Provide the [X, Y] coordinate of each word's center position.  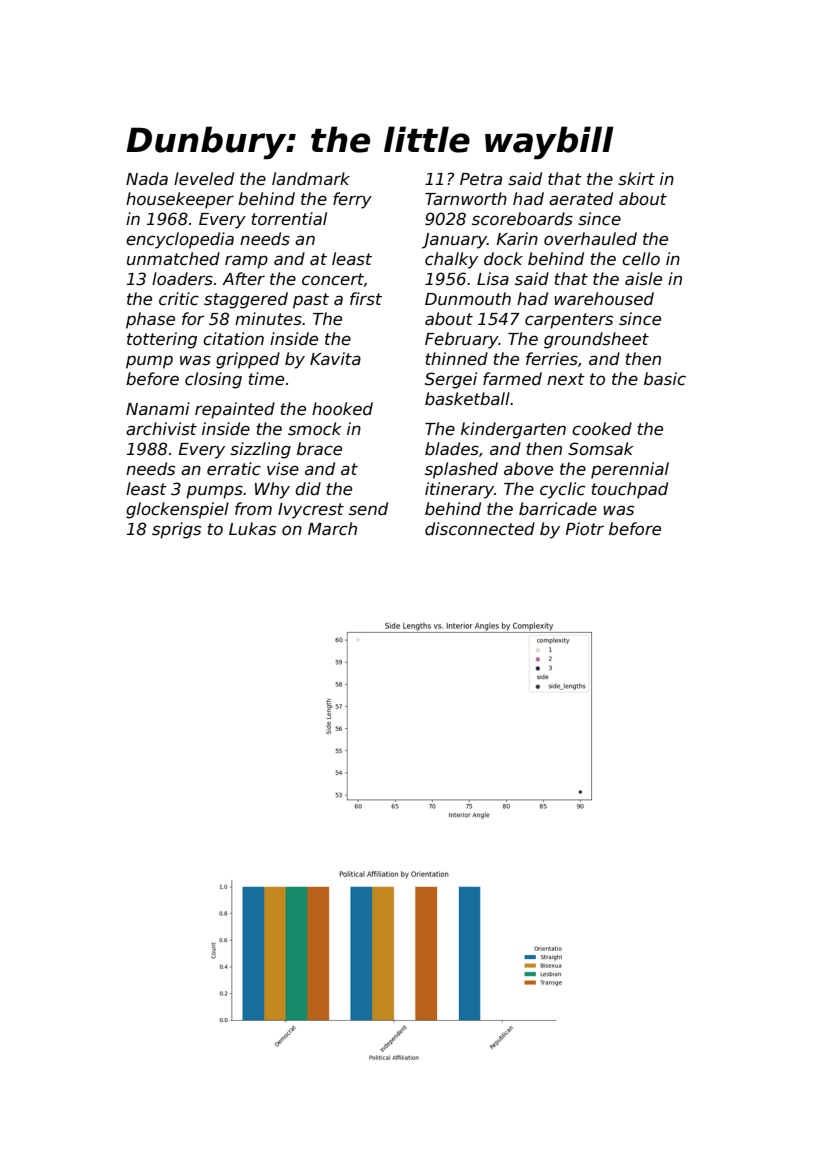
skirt [636, 179]
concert [333, 279]
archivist [161, 429]
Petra [481, 179]
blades [452, 449]
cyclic [562, 490]
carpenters [569, 321]
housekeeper [180, 200]
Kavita [335, 359]
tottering [162, 340]
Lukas [252, 529]
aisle [643, 279]
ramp [246, 262]
